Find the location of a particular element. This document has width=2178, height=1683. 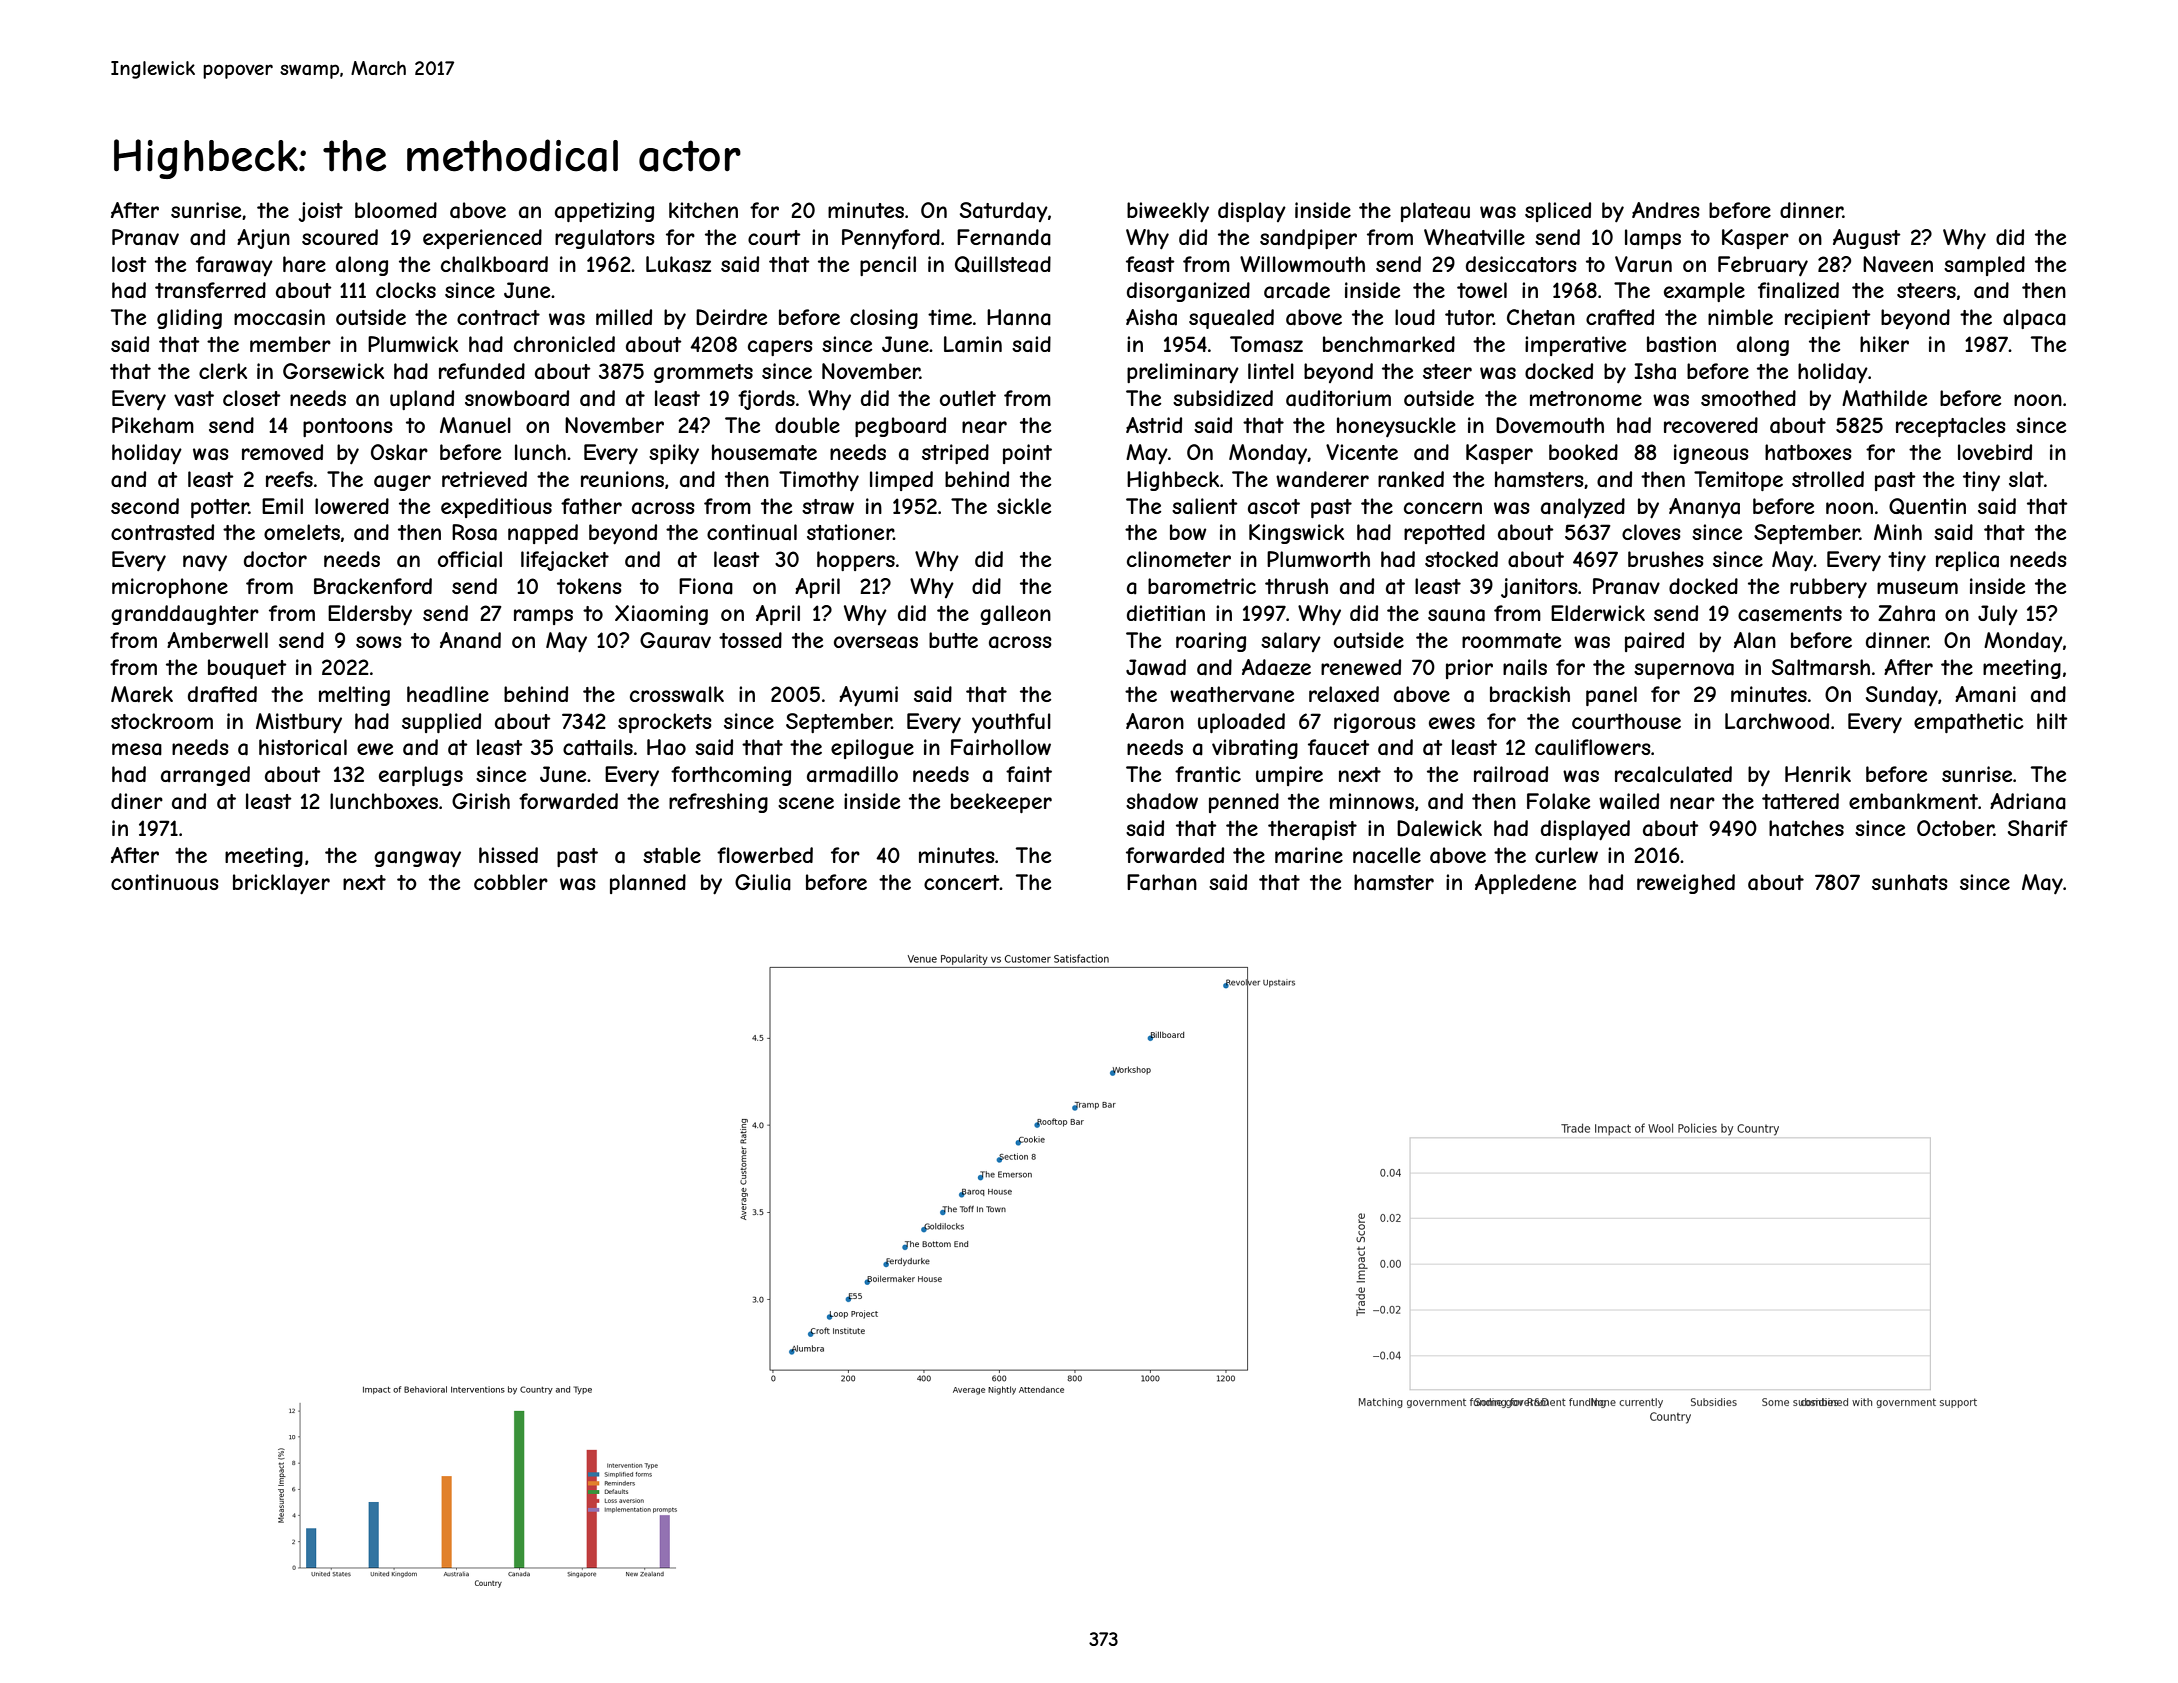

scene is located at coordinates (806, 803).
